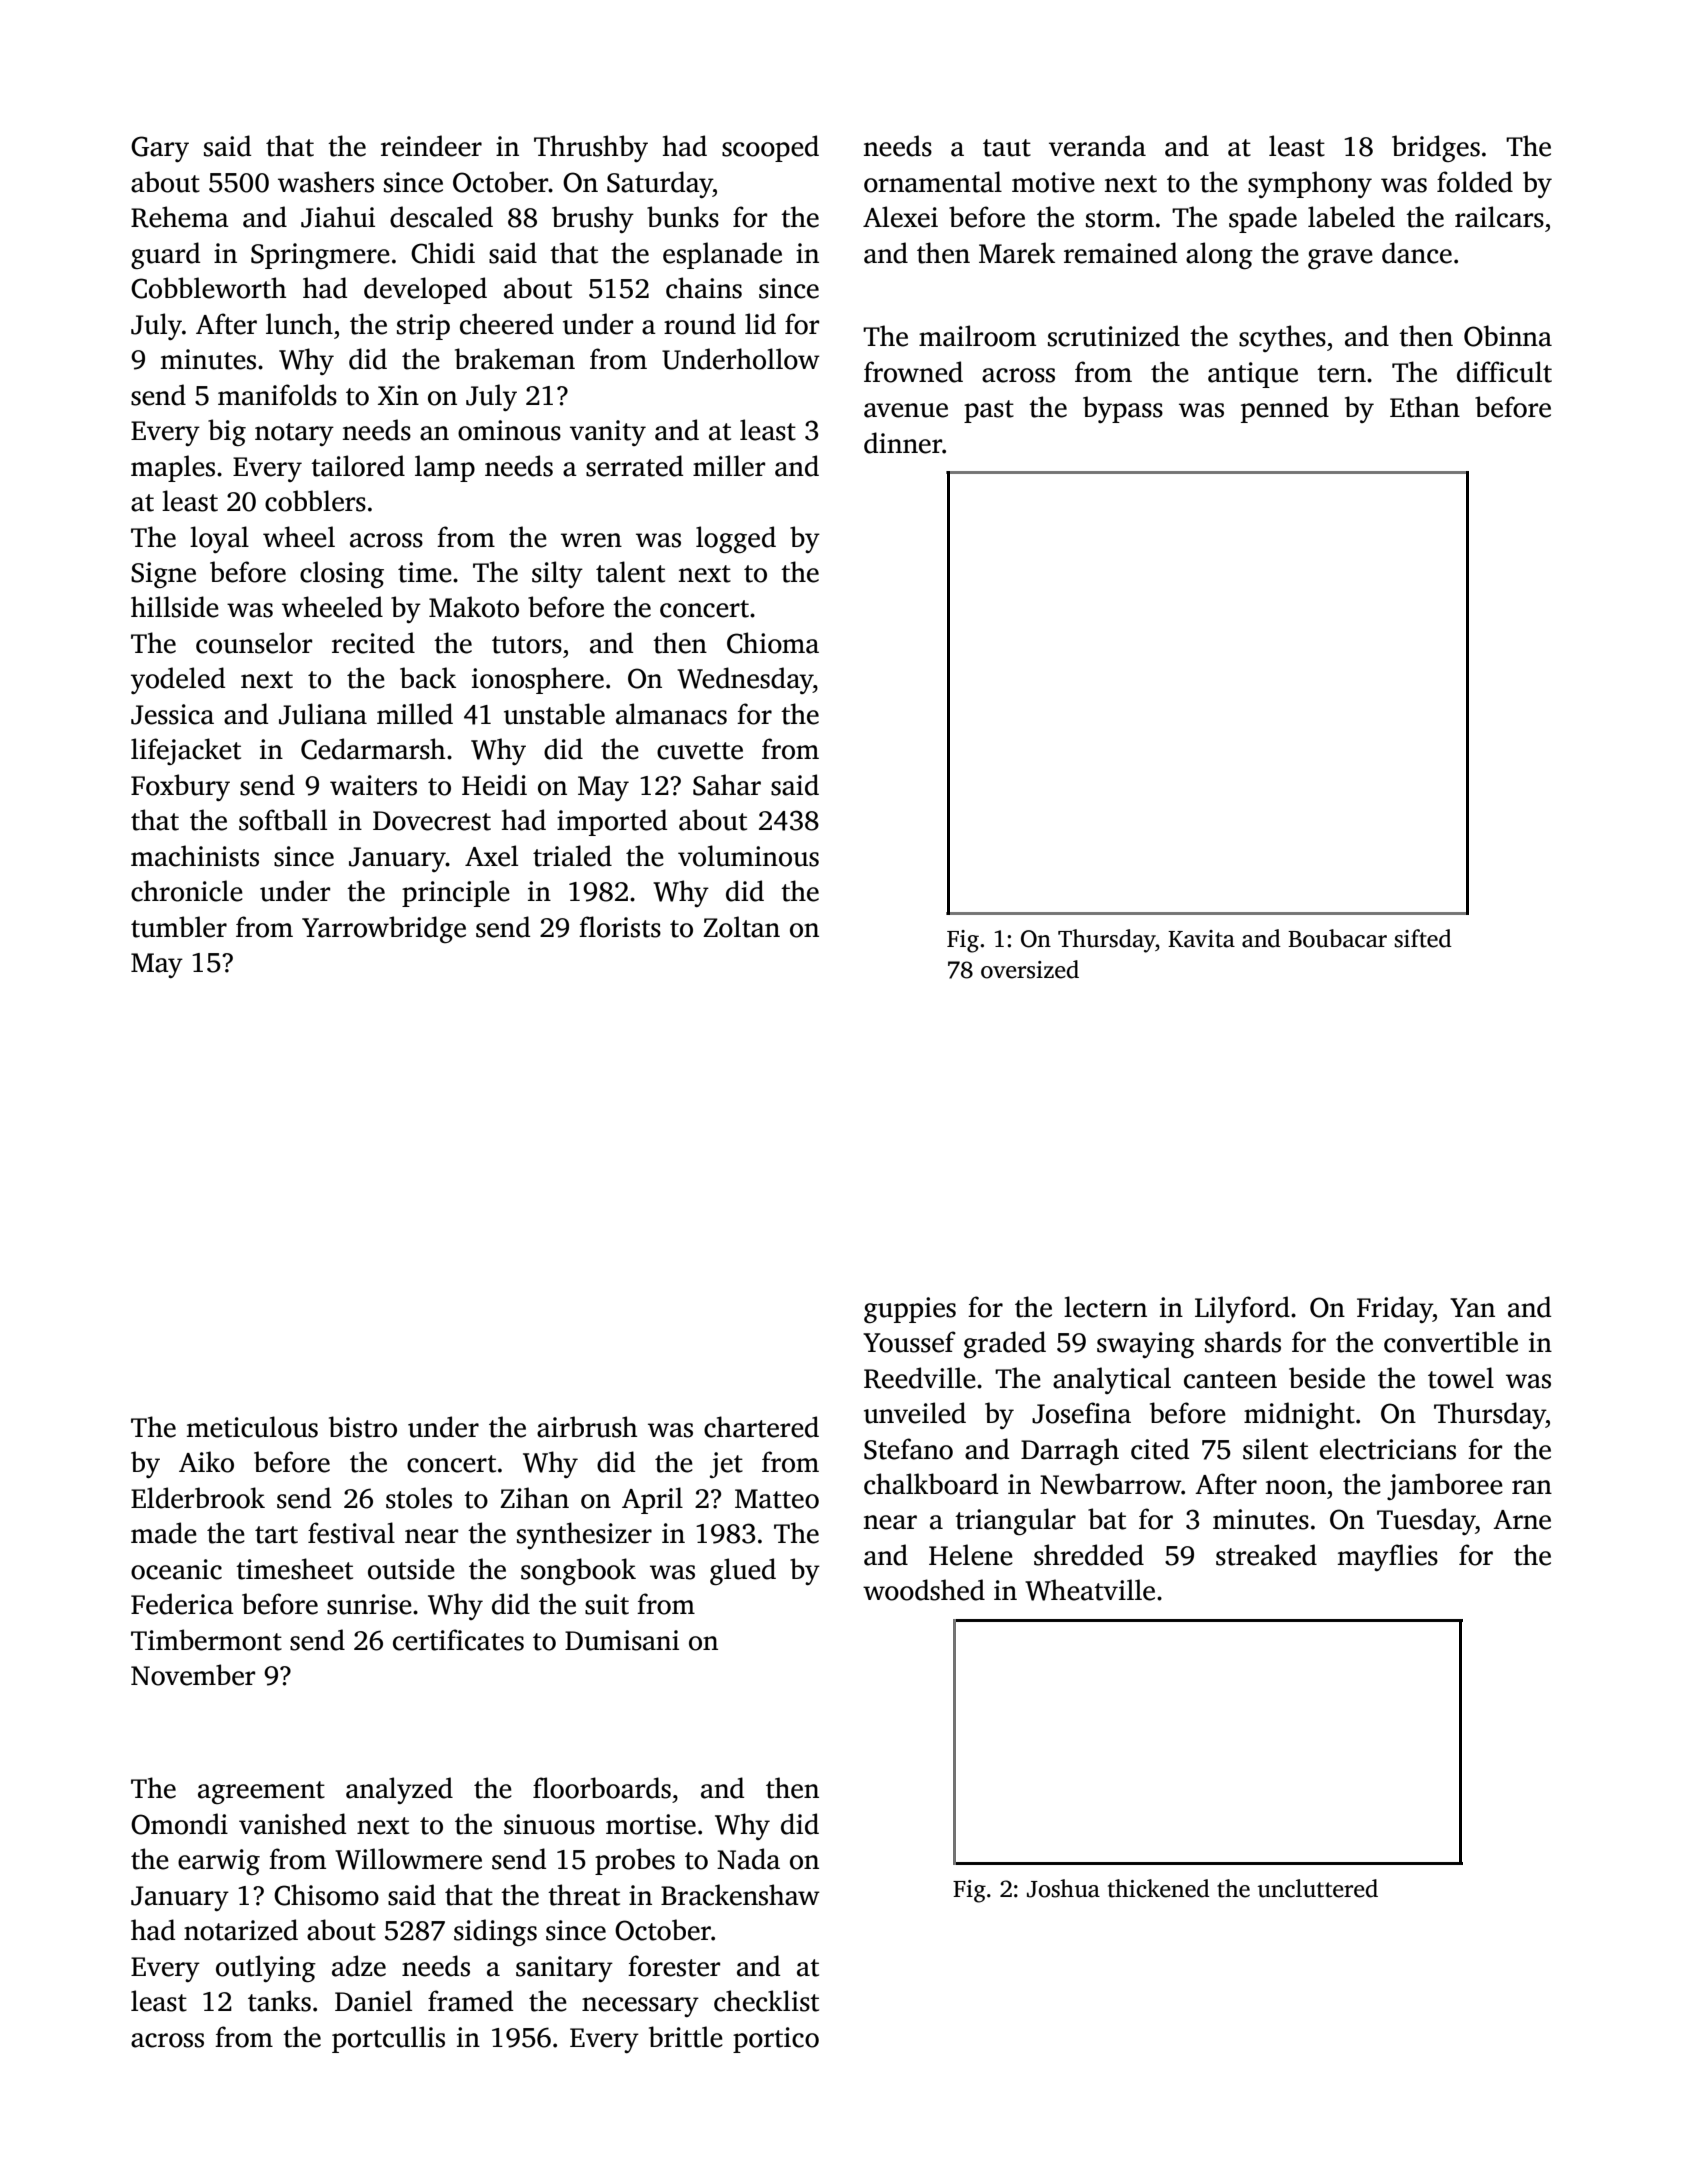 This screenshot has width=1683, height=2178. I want to click on tanks, so click(279, 2001).
